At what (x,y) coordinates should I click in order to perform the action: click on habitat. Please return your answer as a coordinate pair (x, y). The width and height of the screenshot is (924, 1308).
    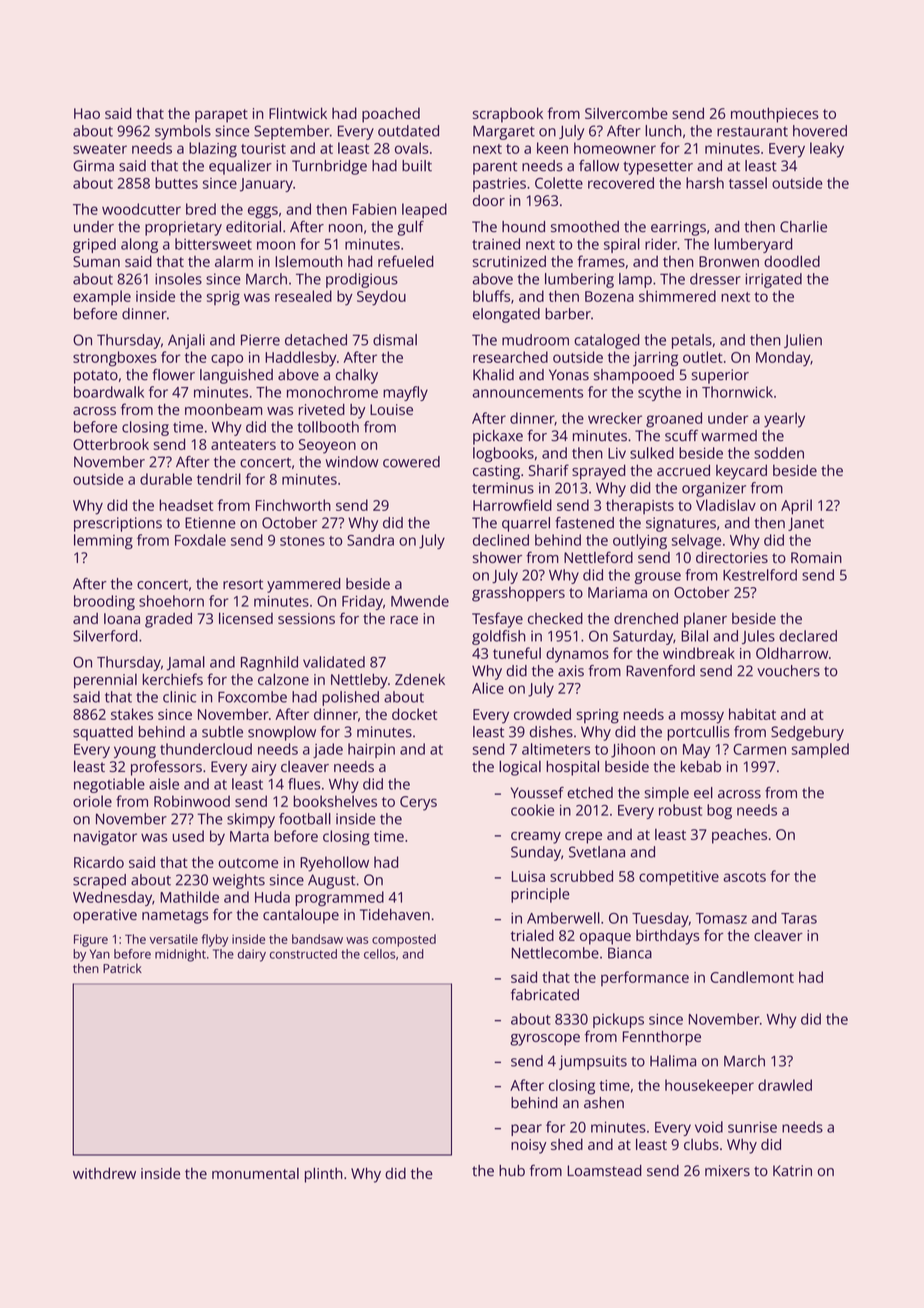
    Looking at the image, I should click on (752, 714).
